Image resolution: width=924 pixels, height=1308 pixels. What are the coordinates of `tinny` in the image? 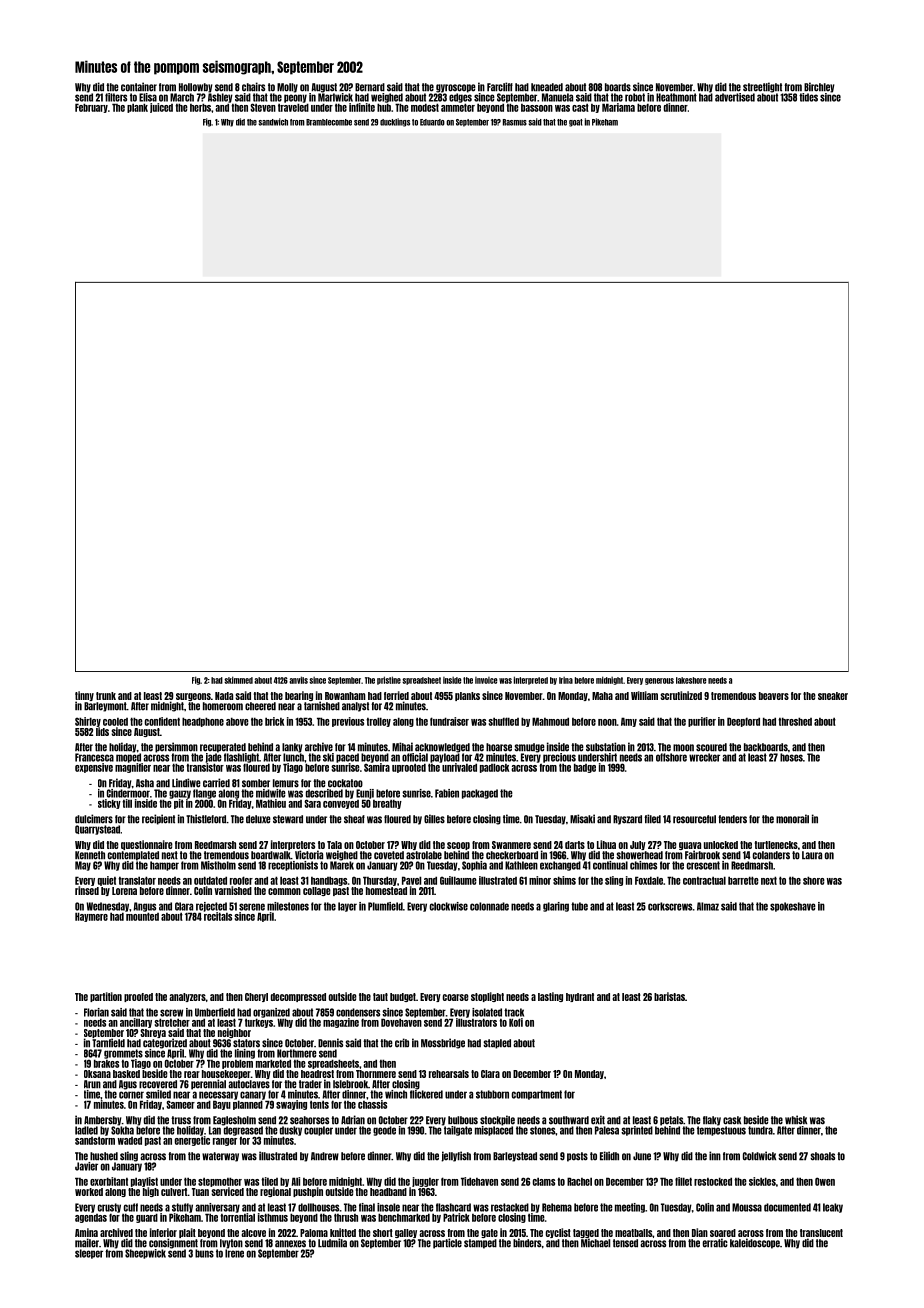 It's located at (84, 696).
